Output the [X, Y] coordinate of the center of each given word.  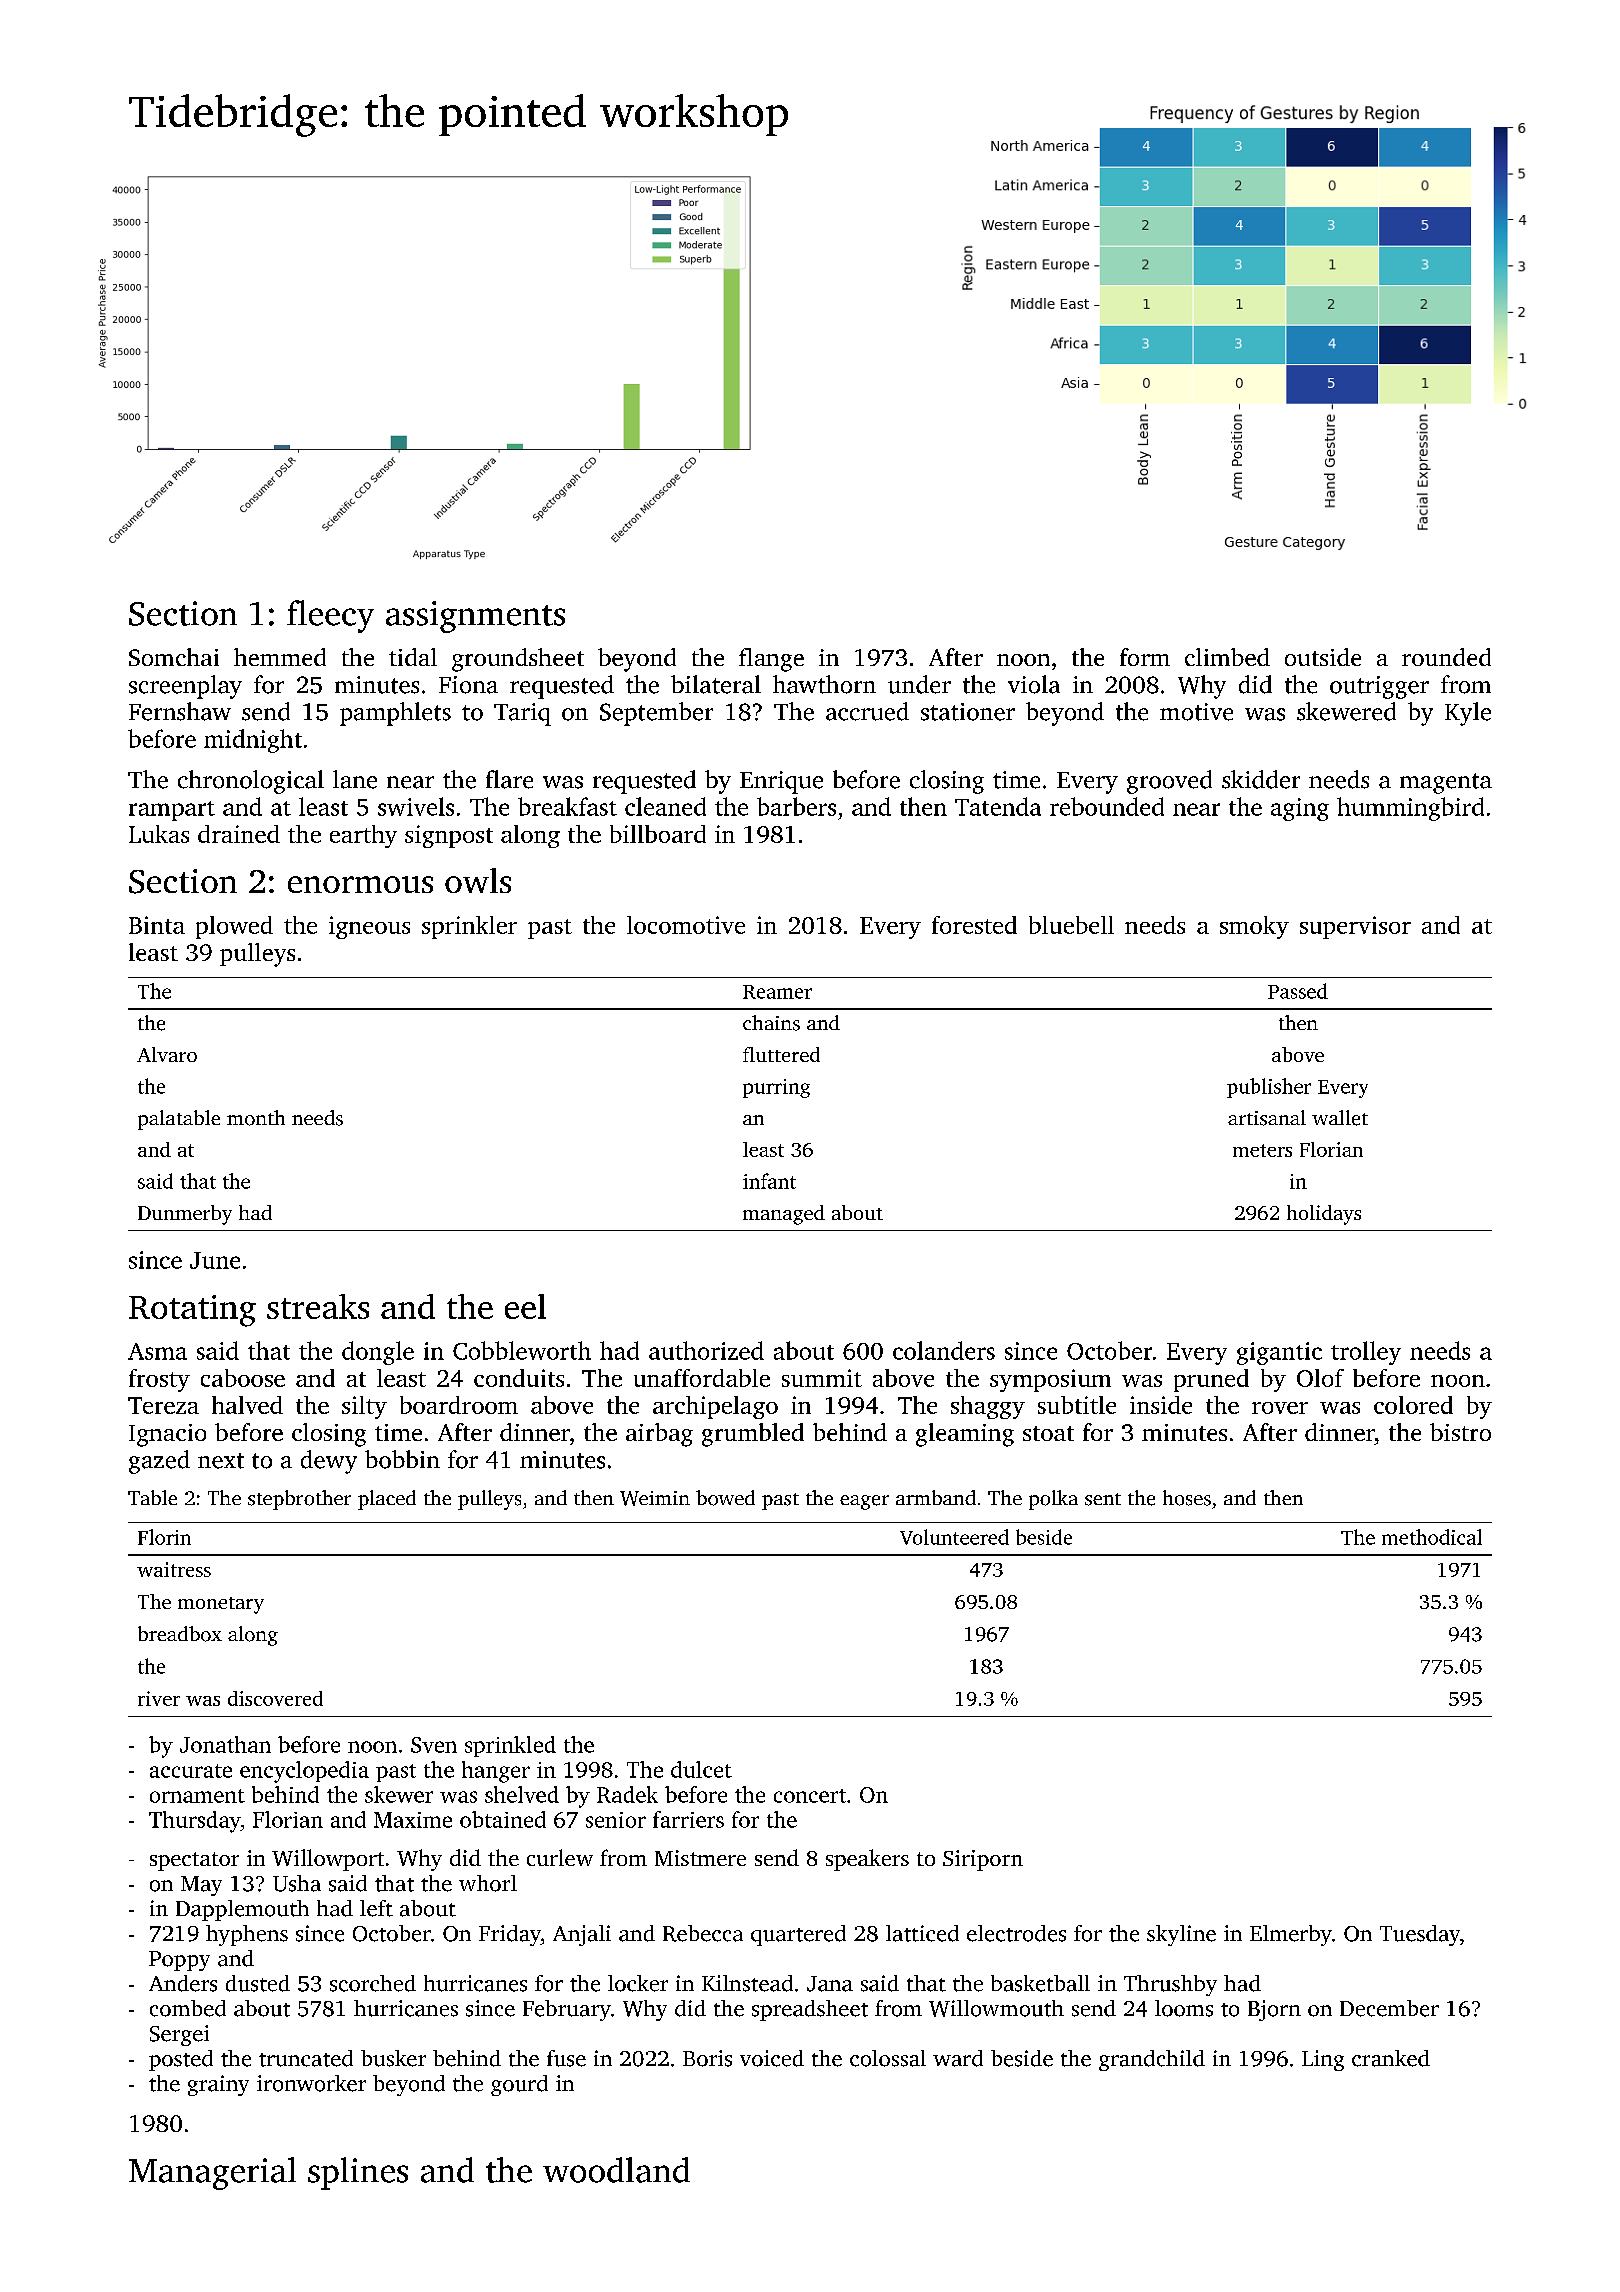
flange [771, 660]
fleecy [330, 616]
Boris [707, 2058]
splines [358, 2173]
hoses [1187, 1498]
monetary [221, 1605]
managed [784, 1215]
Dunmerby [185, 1215]
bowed [725, 1498]
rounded [1446, 657]
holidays [1324, 1215]
